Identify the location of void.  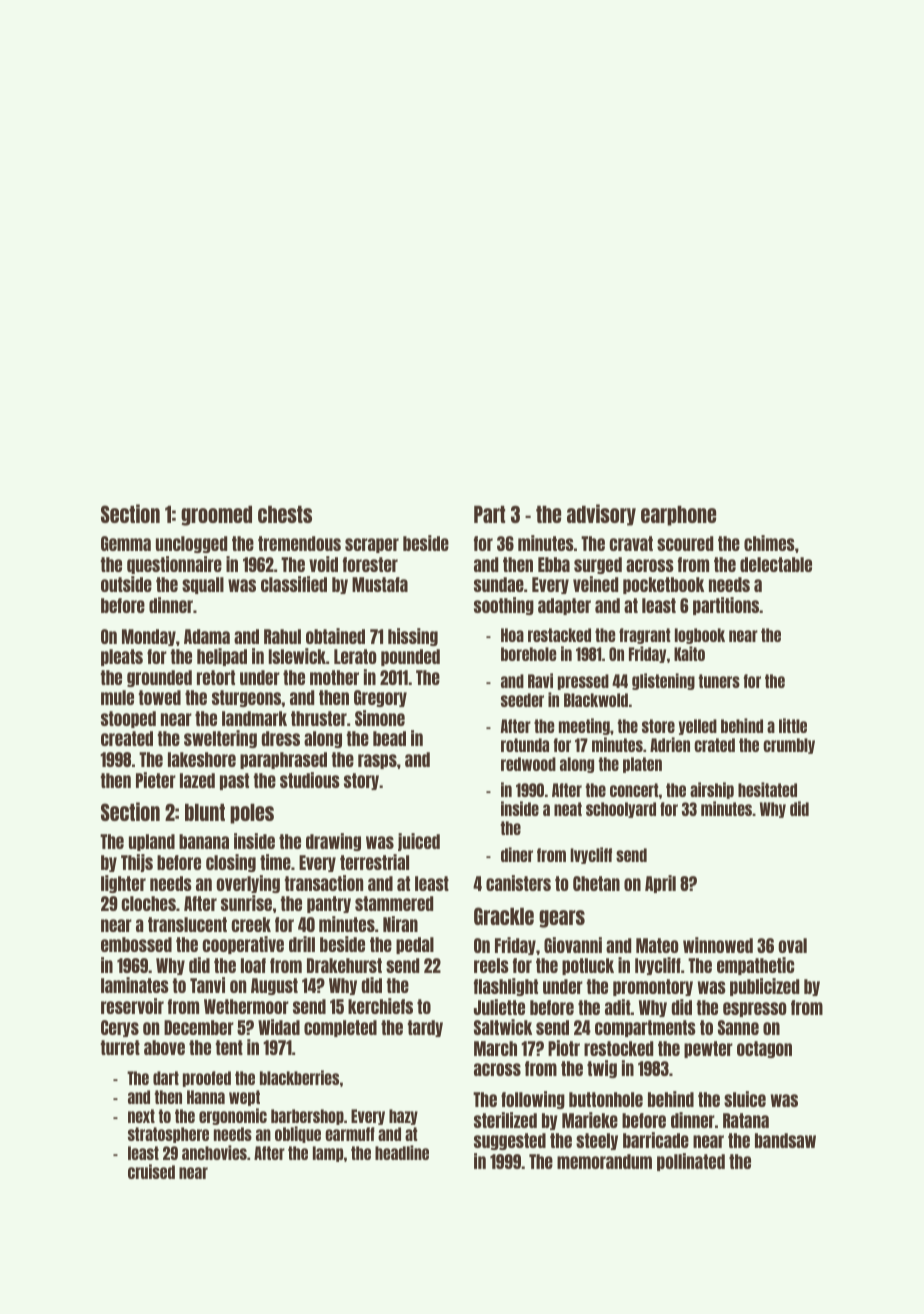
(323, 564).
